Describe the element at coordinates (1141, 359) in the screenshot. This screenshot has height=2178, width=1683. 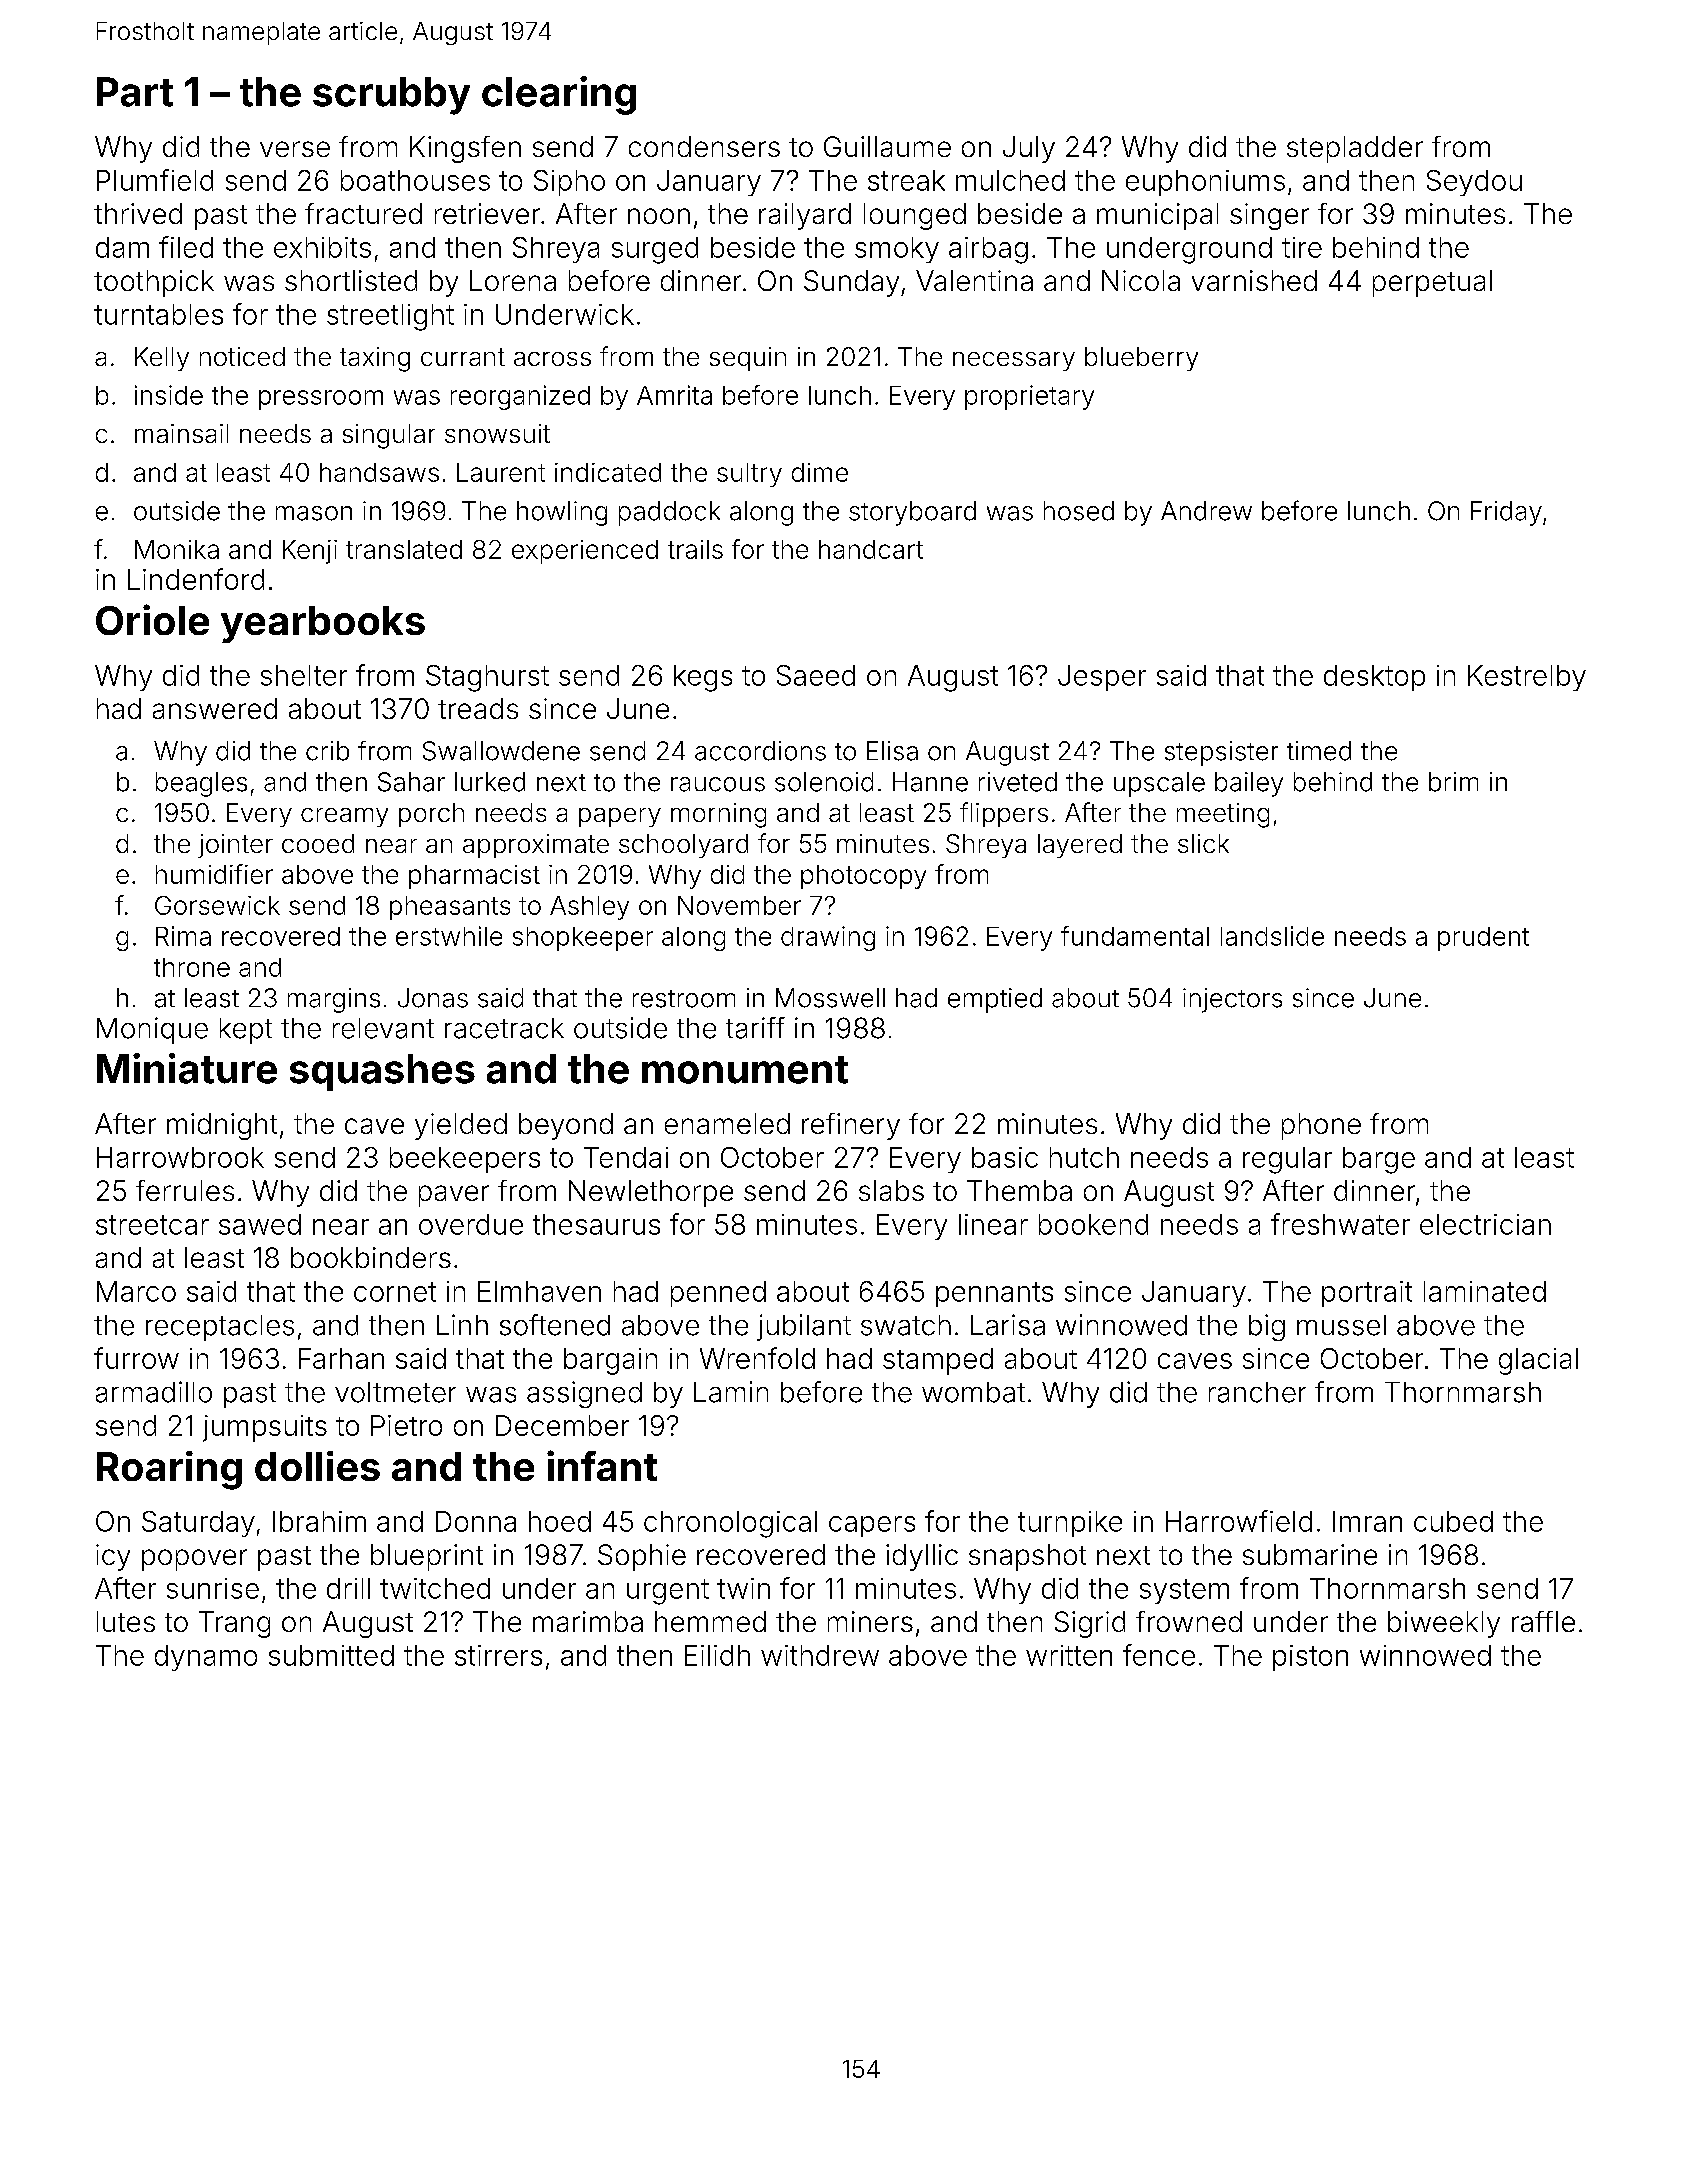
I see `blueberry` at that location.
